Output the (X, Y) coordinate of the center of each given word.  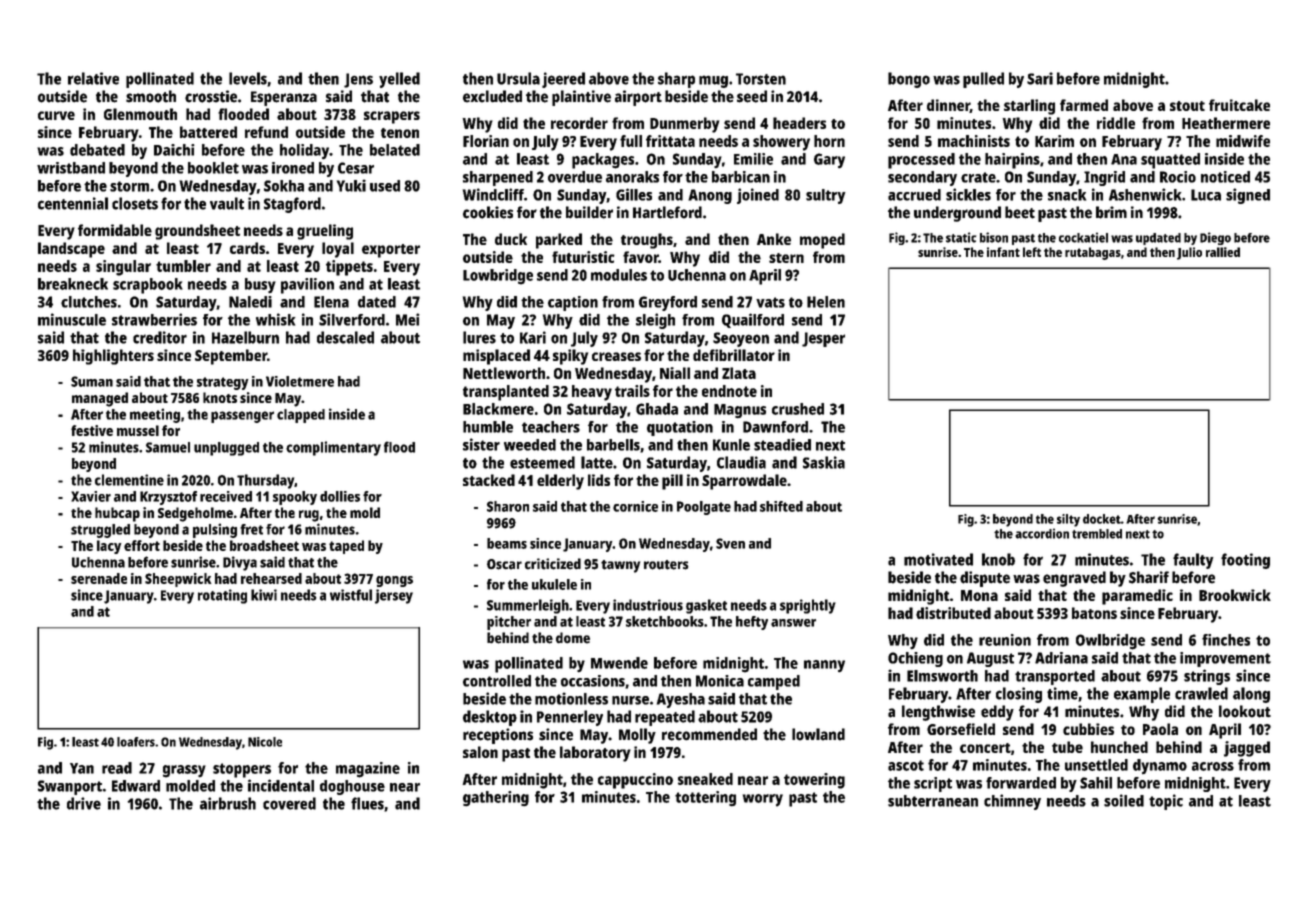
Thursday (265, 481)
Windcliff (493, 194)
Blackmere (498, 409)
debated (97, 150)
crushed (798, 409)
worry (763, 800)
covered (289, 803)
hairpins (1012, 161)
